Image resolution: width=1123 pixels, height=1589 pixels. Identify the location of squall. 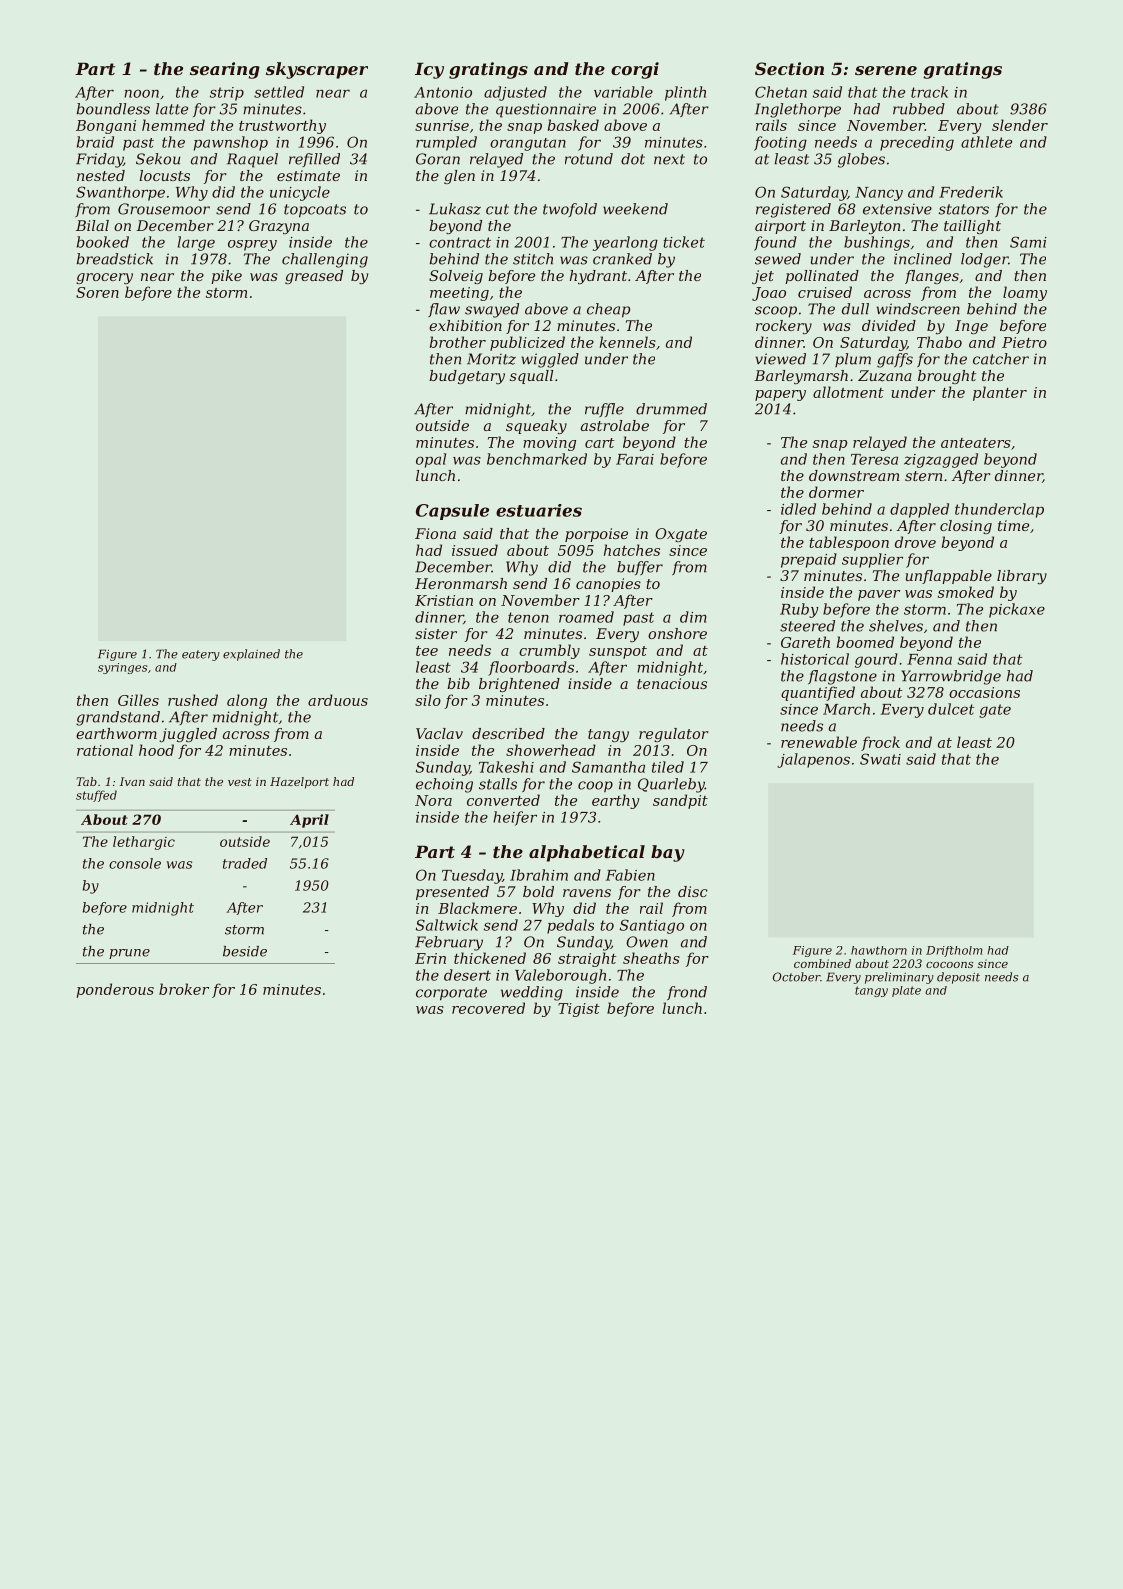
(531, 377).
